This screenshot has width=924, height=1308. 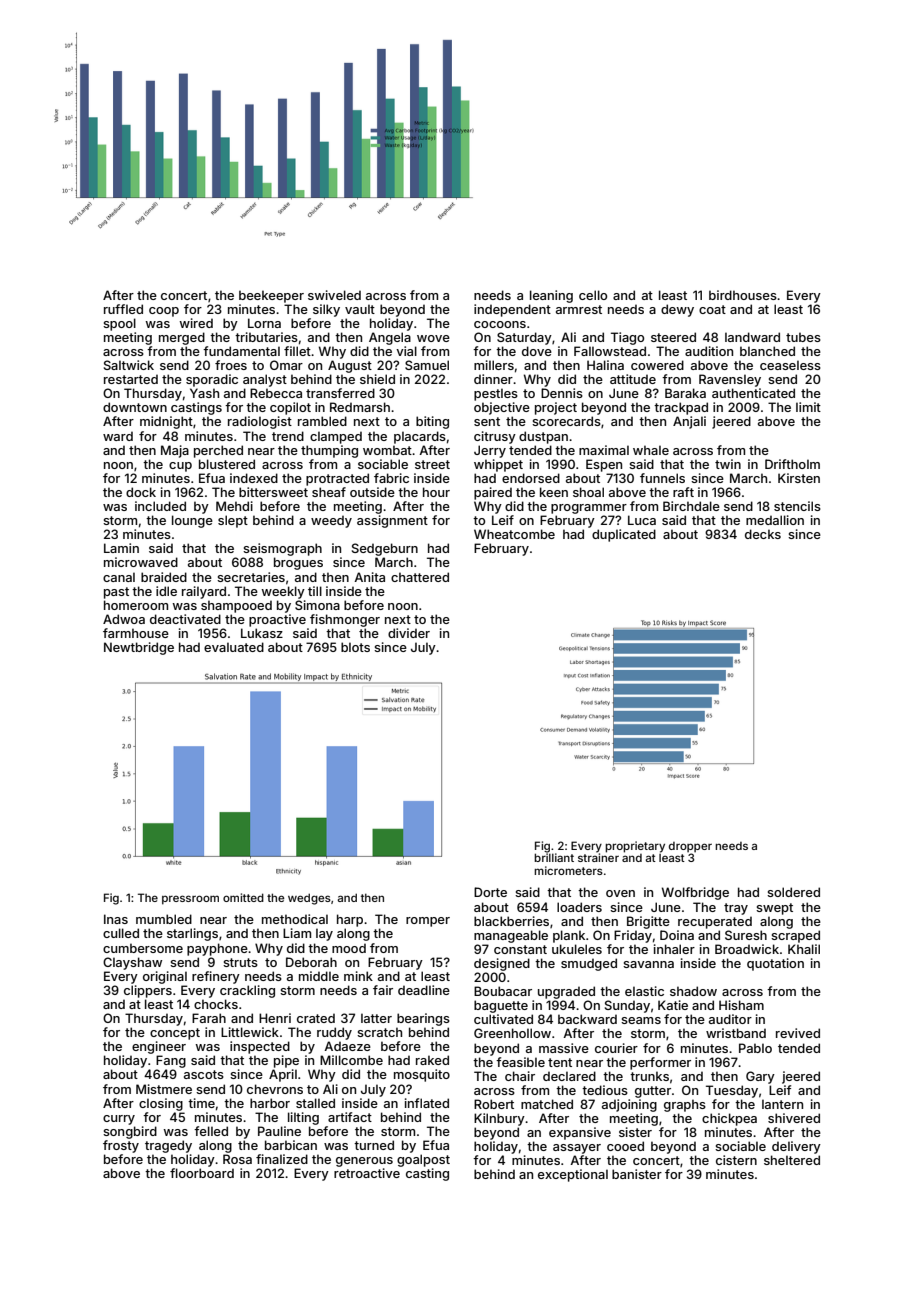 I want to click on pressroom, so click(x=190, y=900).
